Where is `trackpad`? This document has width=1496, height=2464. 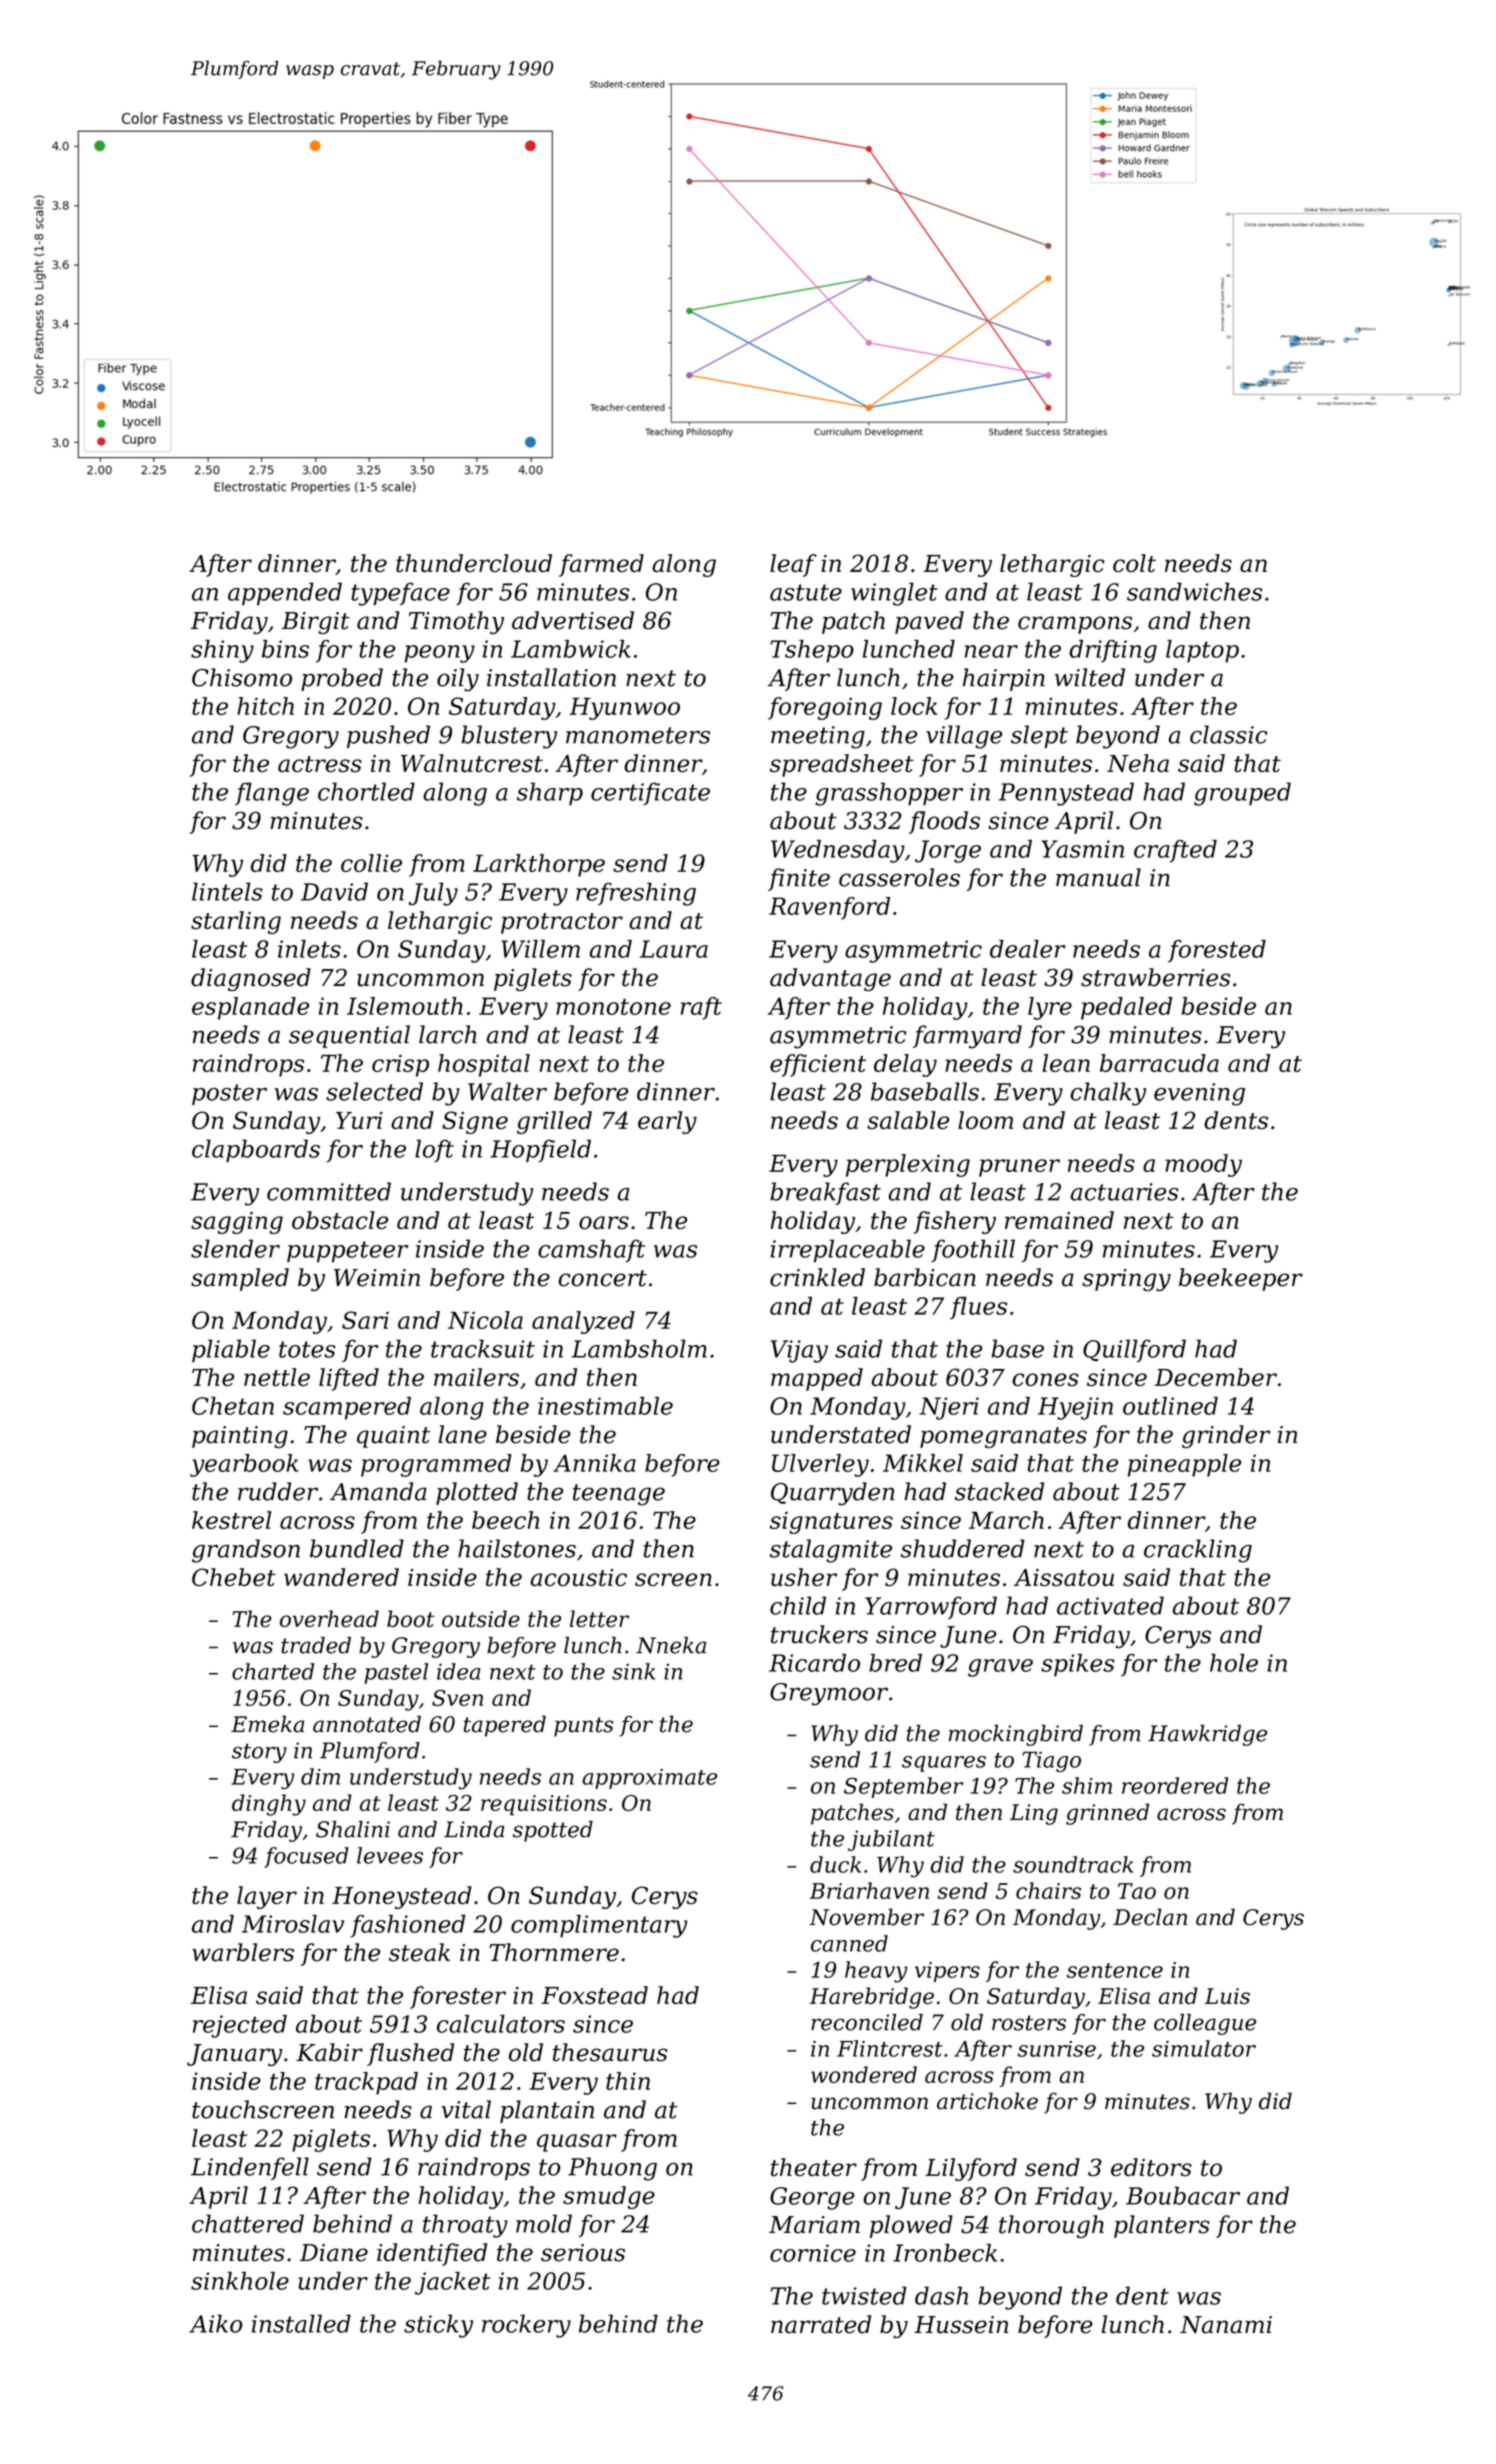
trackpad is located at coordinates (366, 2083).
